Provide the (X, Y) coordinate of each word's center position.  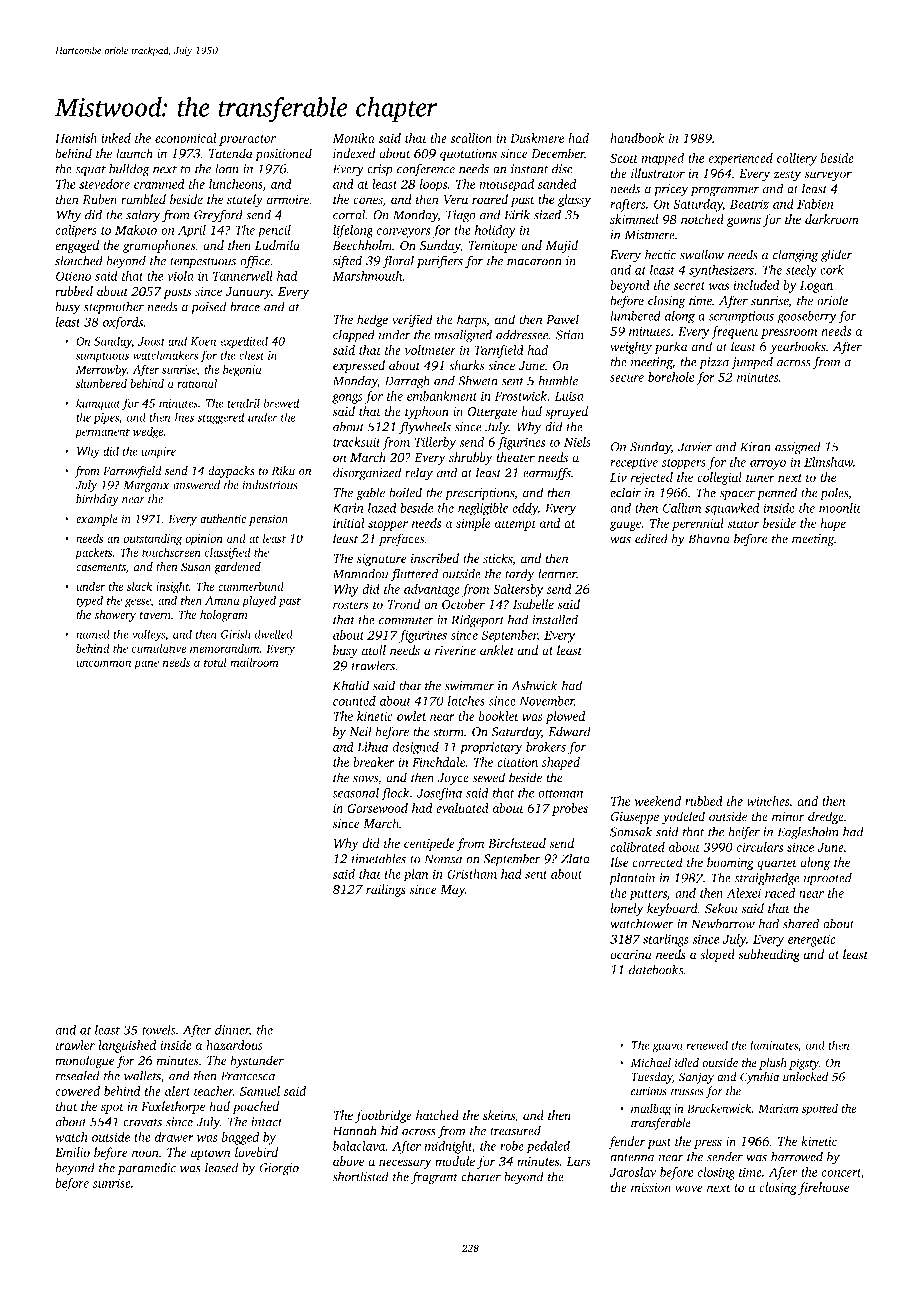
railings (386, 890)
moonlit (840, 508)
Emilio (72, 1152)
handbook (637, 138)
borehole (671, 377)
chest (252, 355)
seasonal (355, 792)
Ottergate (492, 413)
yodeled (683, 817)
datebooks (656, 969)
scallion (471, 138)
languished (127, 1046)
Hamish (76, 138)
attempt (515, 525)
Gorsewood (377, 808)
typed (89, 601)
